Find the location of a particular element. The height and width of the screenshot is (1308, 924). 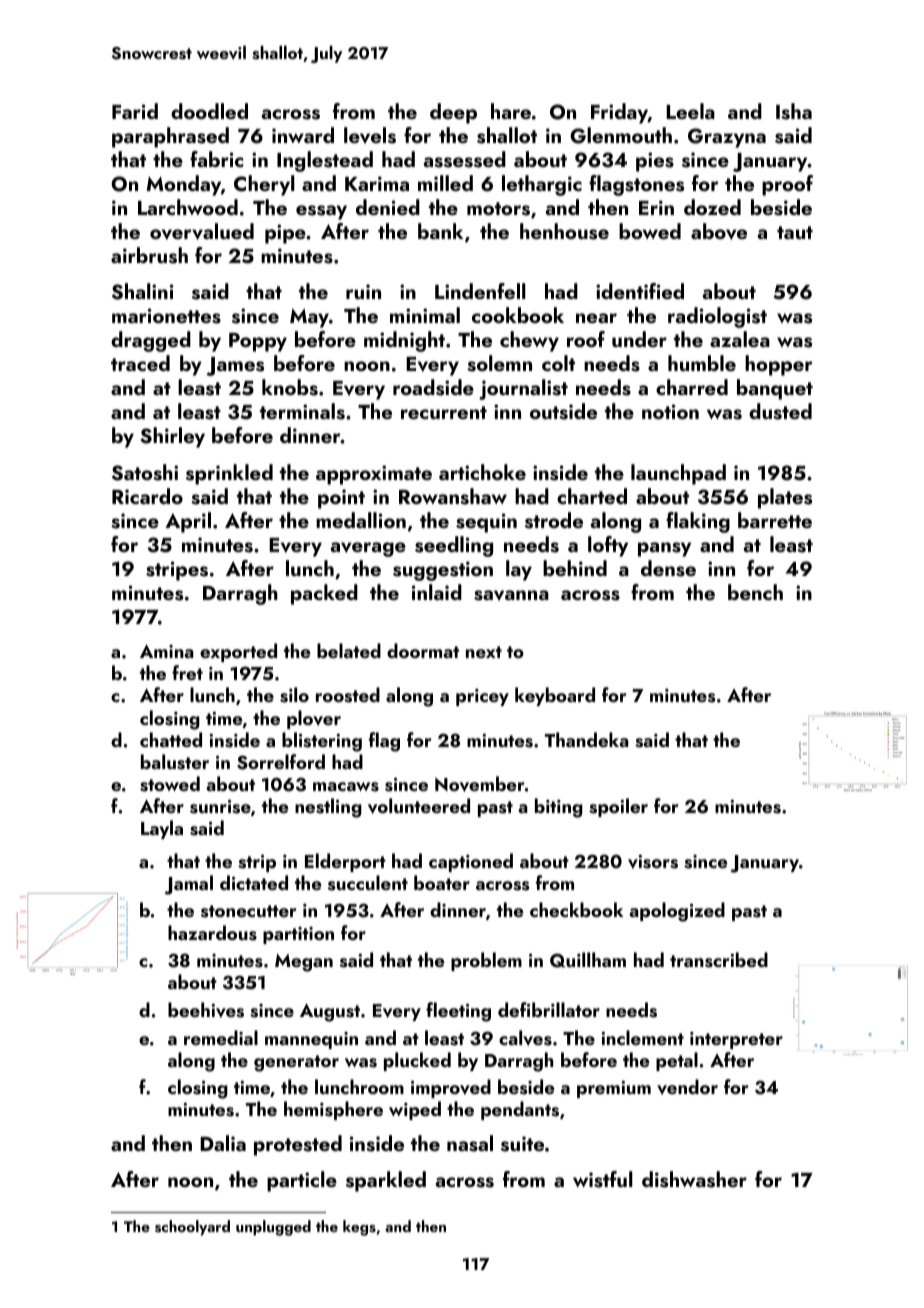

Larchwood is located at coordinates (188, 207).
